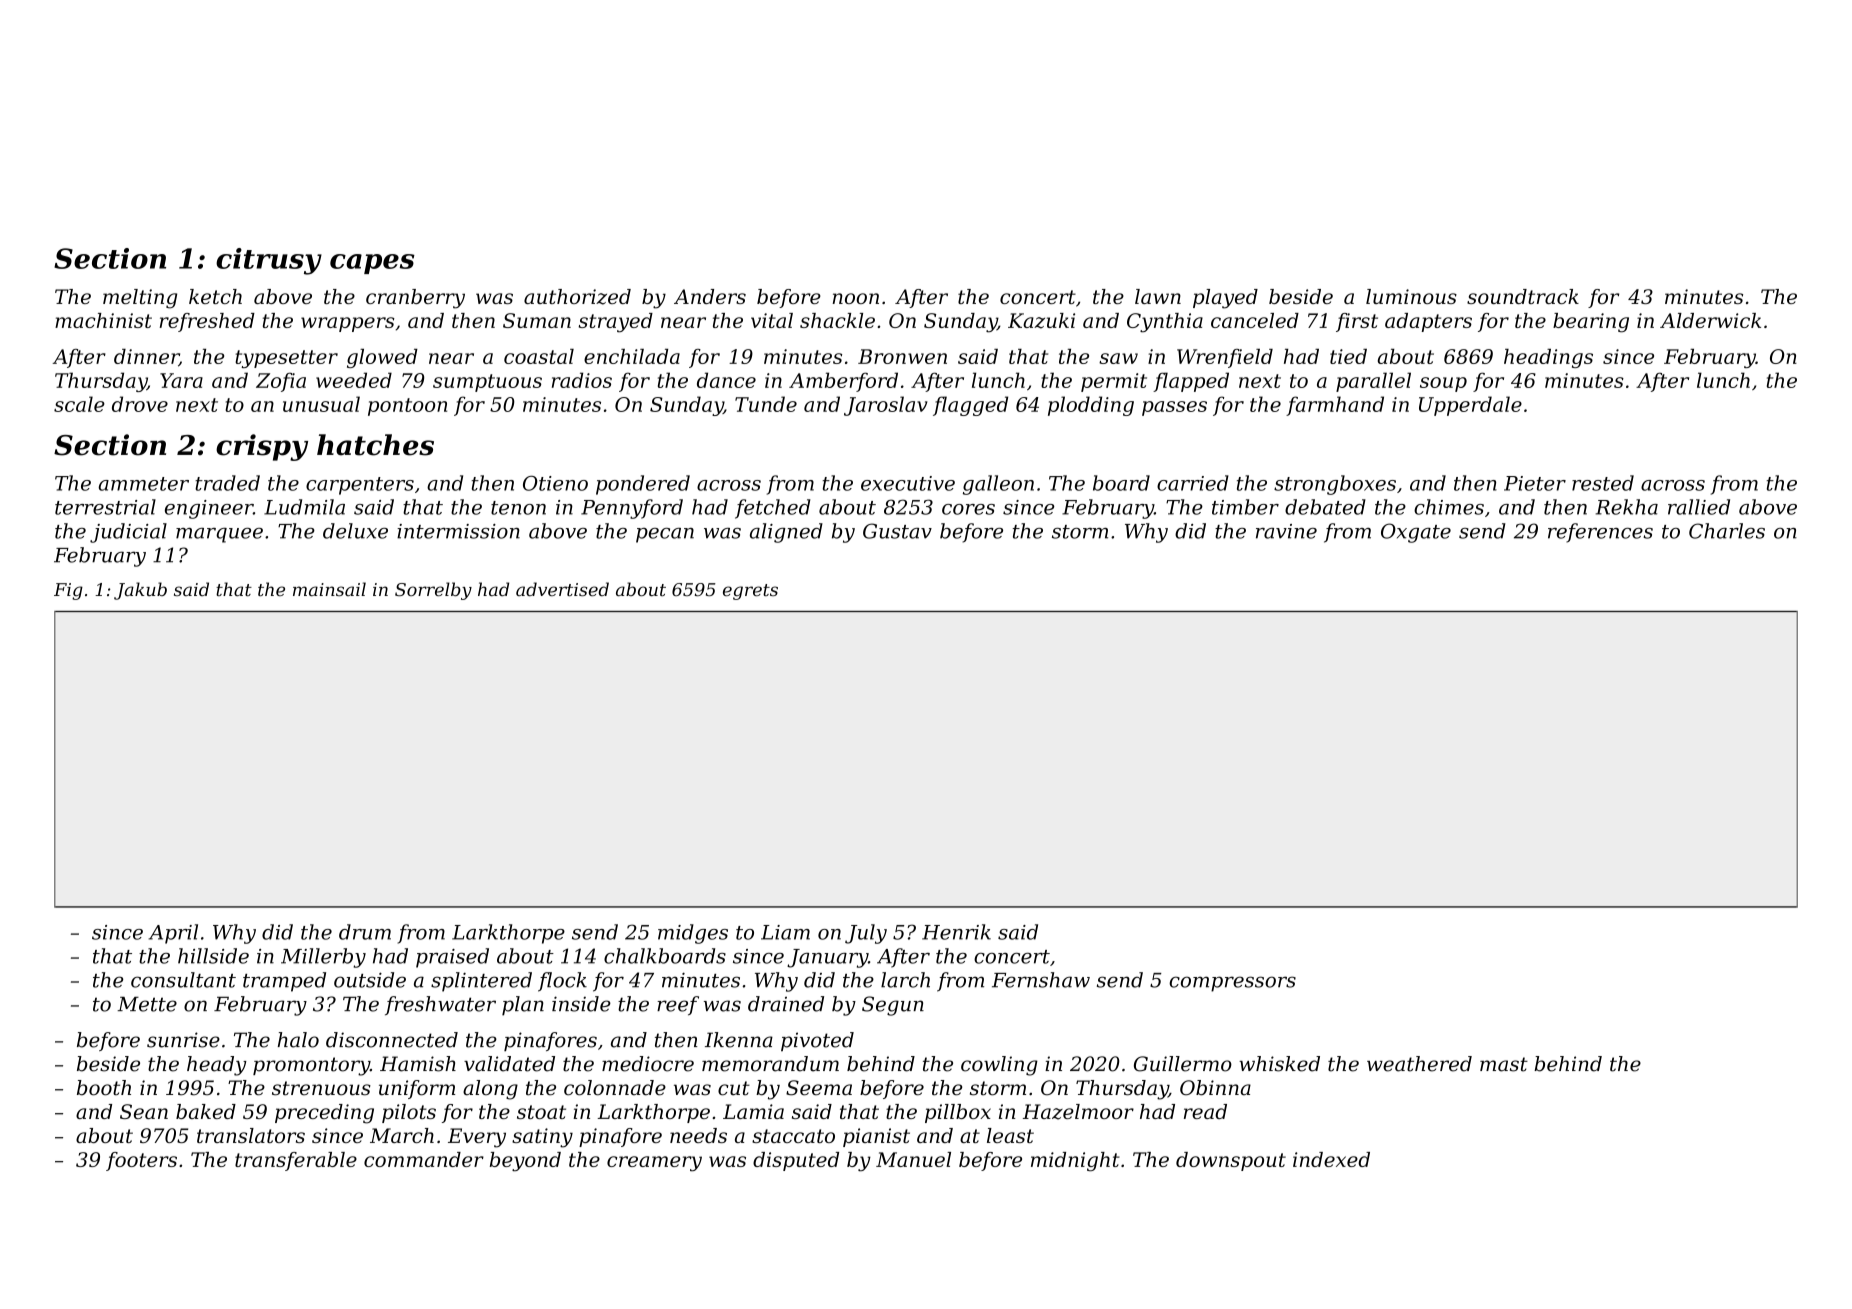  What do you see at coordinates (1411, 296) in the document?
I see `luminous` at bounding box center [1411, 296].
